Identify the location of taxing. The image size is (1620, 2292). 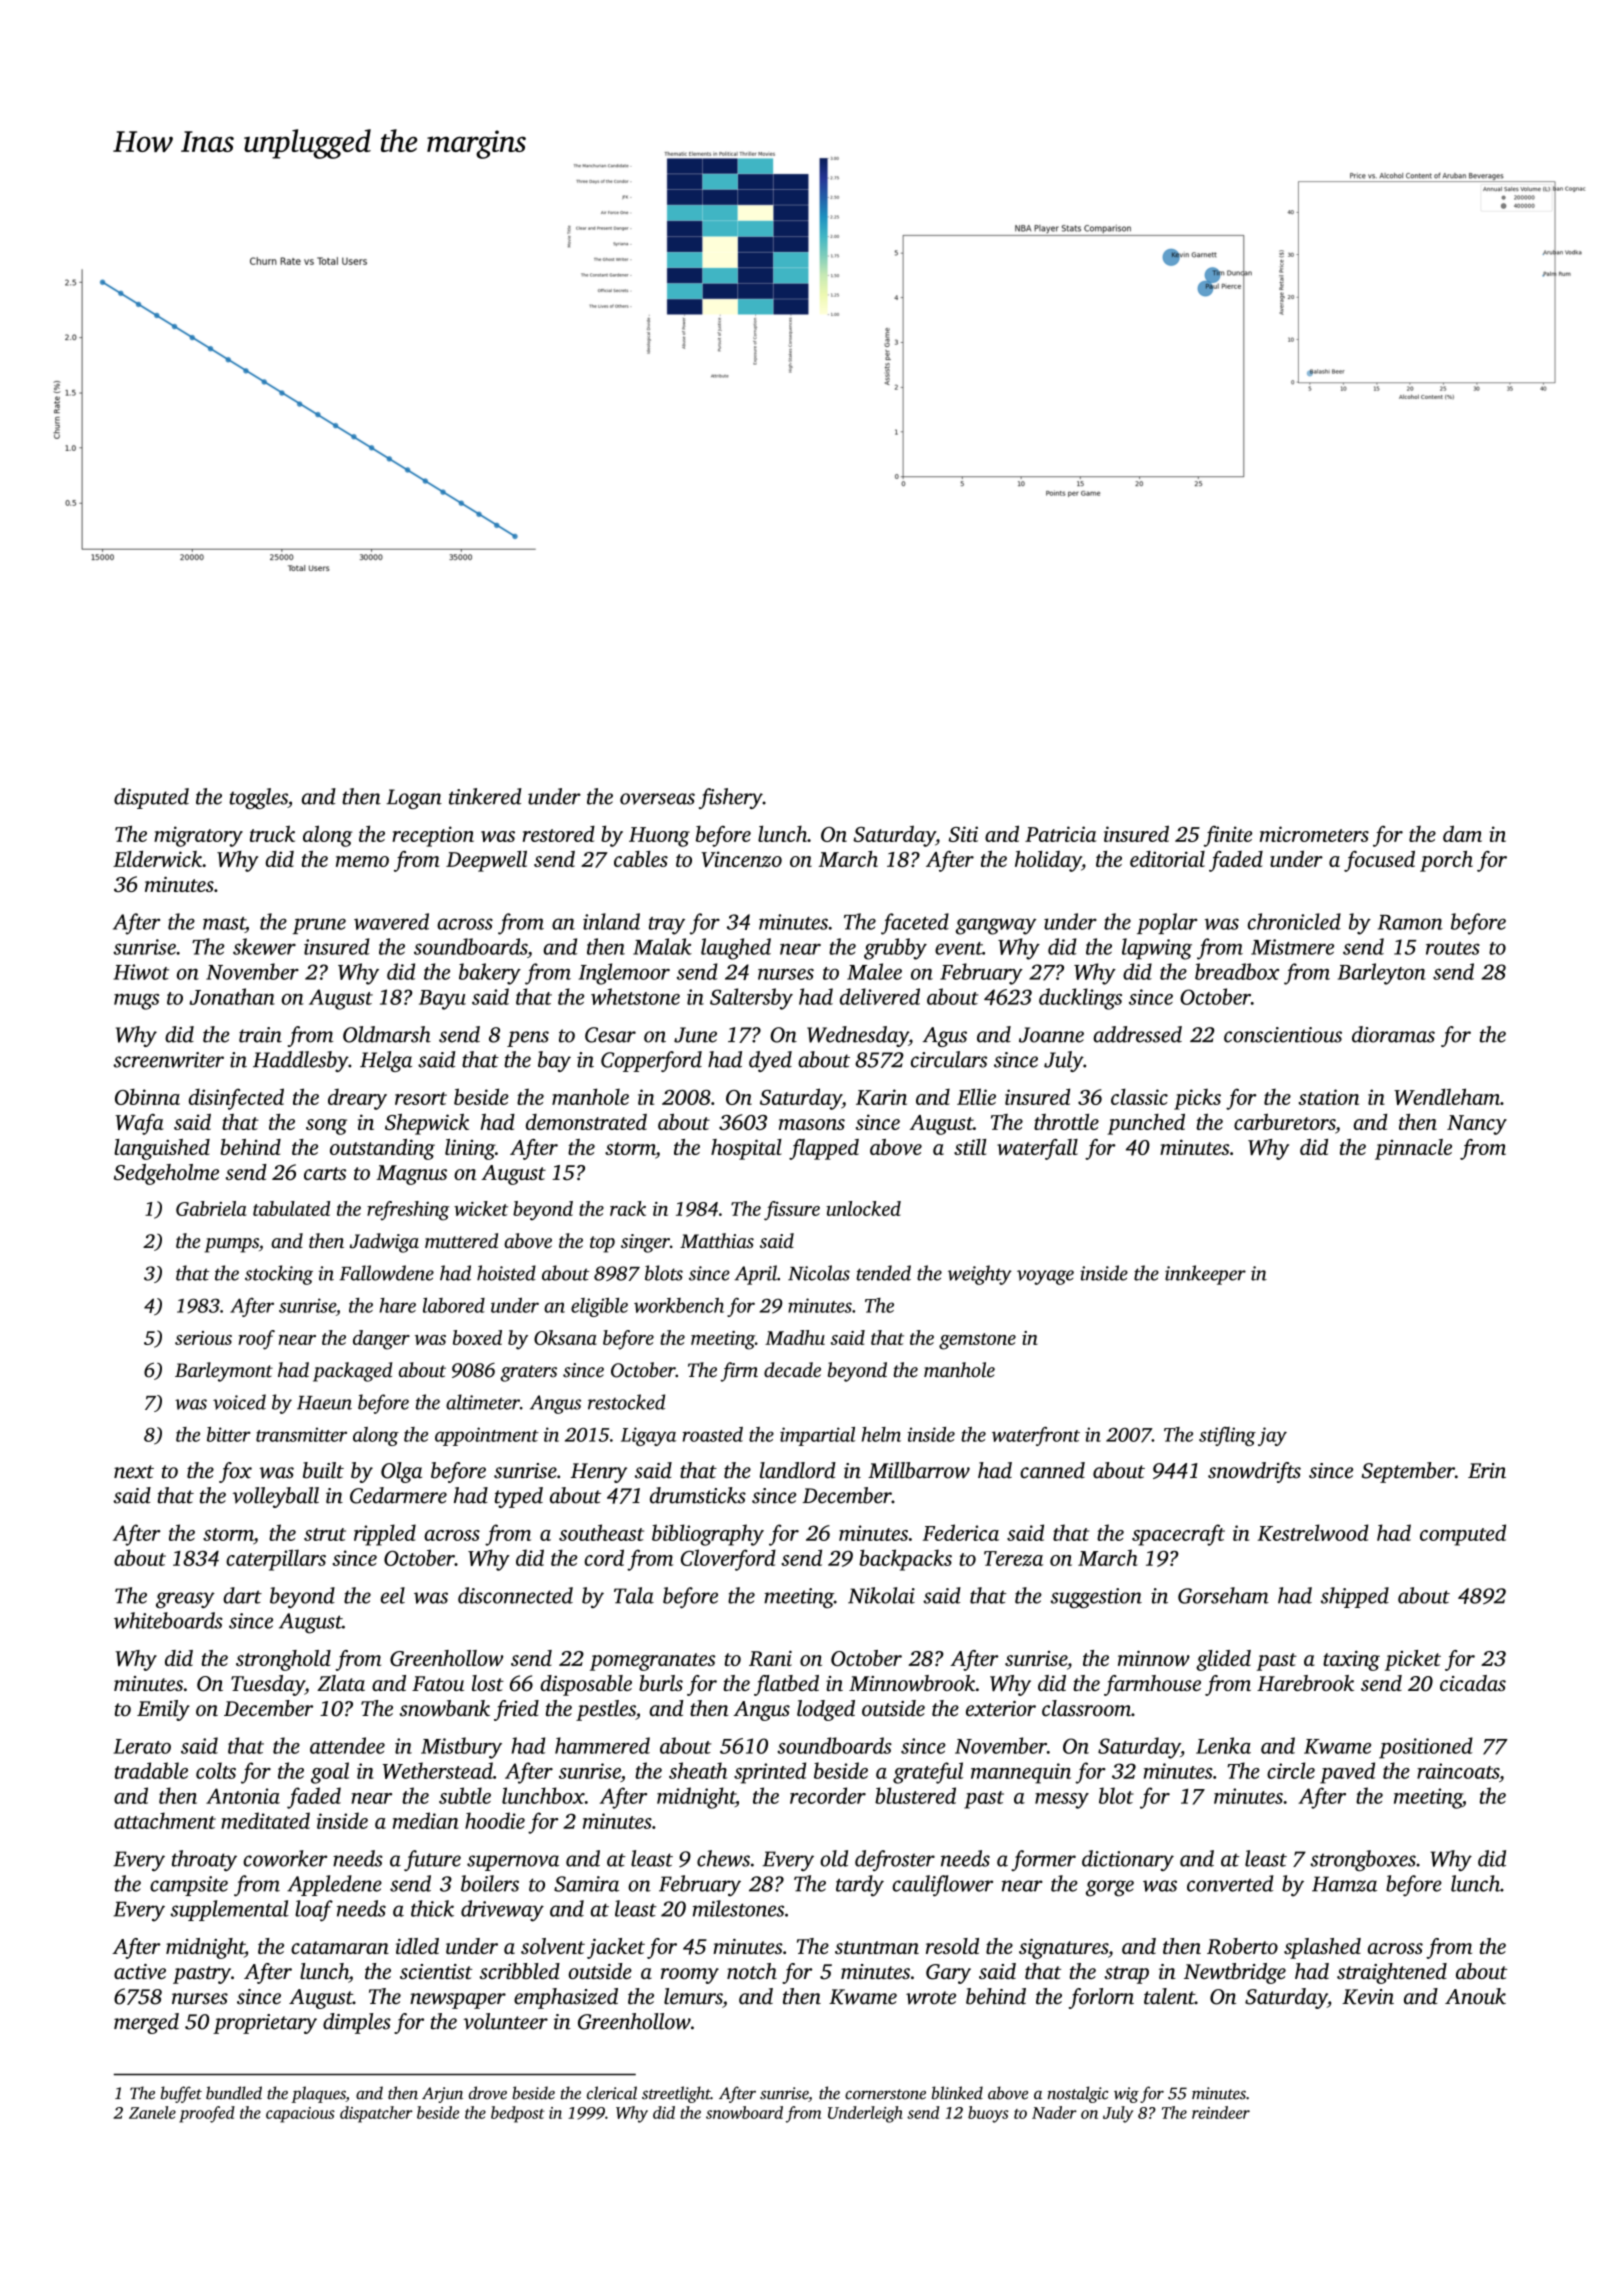
(1351, 1661).
